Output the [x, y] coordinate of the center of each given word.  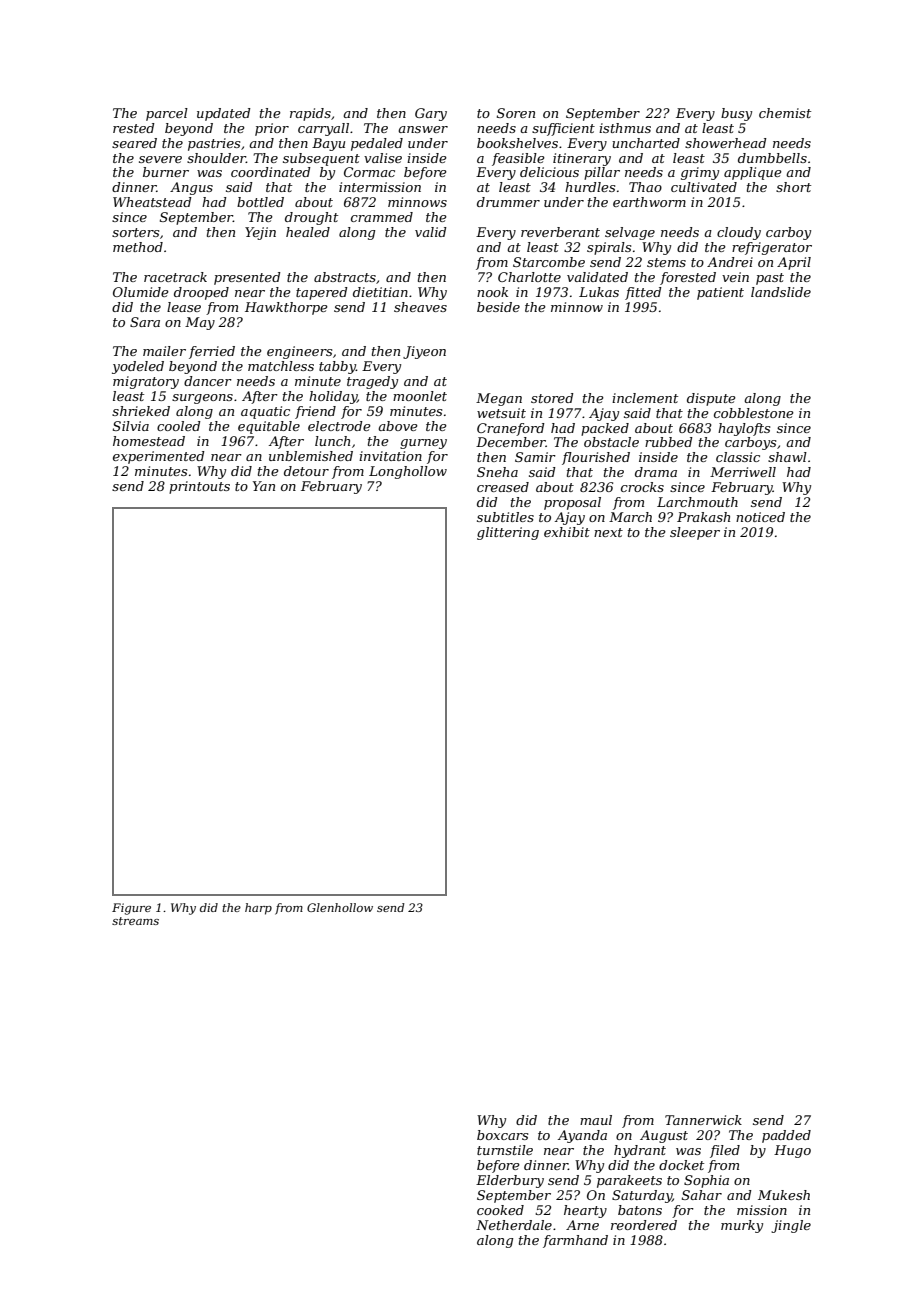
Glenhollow [340, 907]
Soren [516, 113]
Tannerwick [703, 1120]
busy [736, 114]
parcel [167, 114]
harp [258, 909]
